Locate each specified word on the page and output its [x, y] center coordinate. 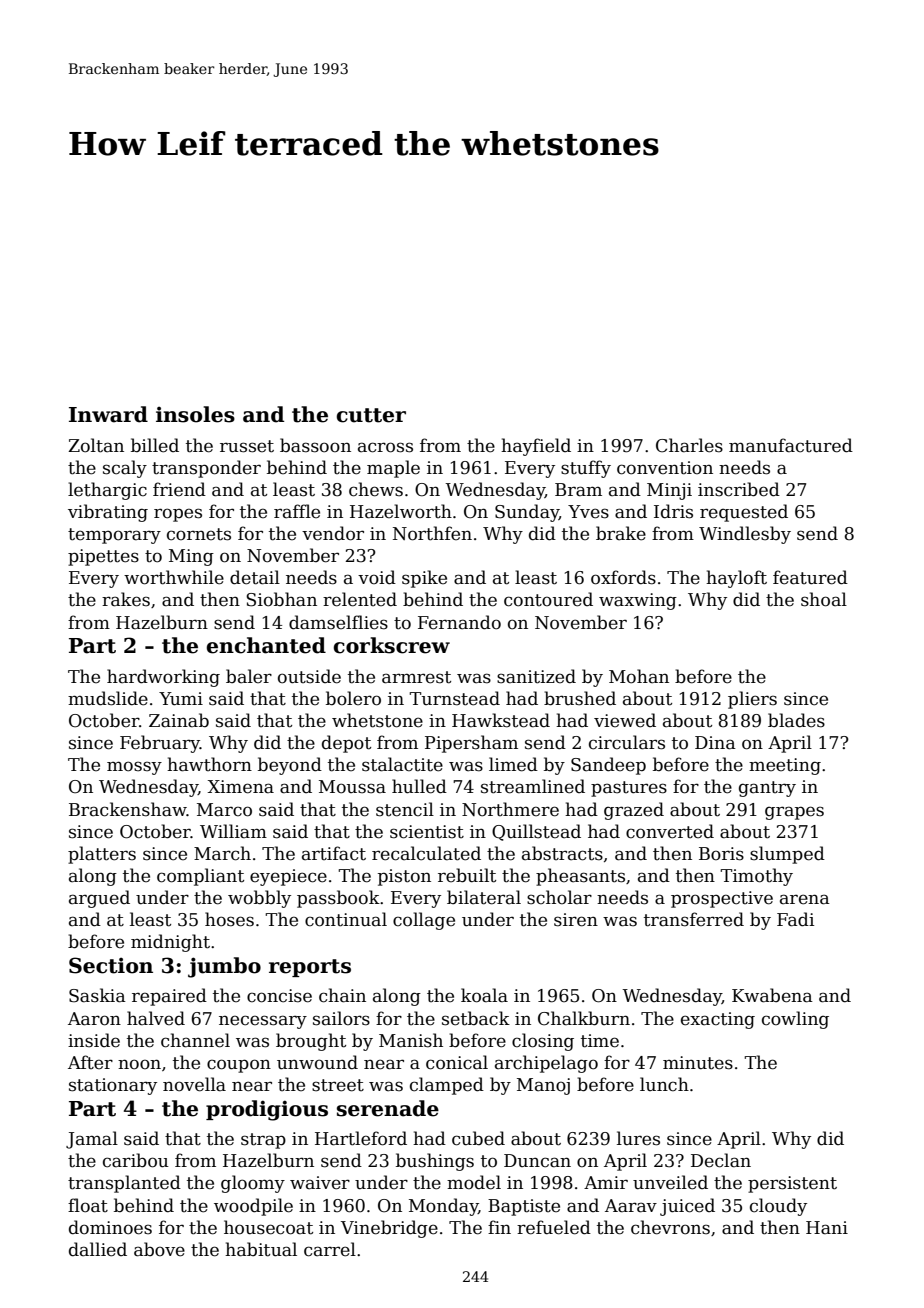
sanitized [536, 676]
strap [263, 1141]
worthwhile [174, 577]
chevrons [670, 1227]
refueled [554, 1227]
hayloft [736, 579]
